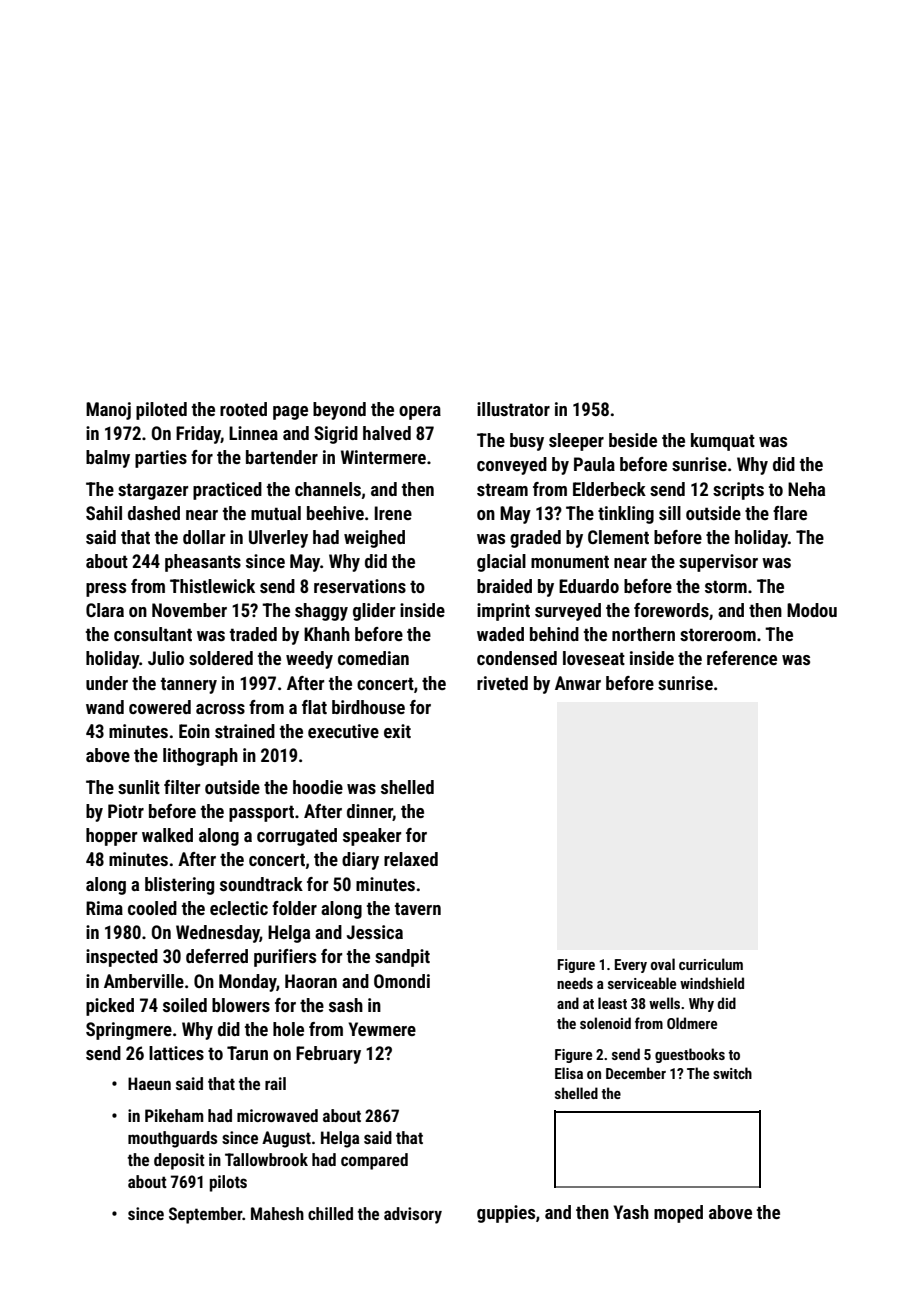 This screenshot has width=924, height=1308. What do you see at coordinates (575, 983) in the screenshot?
I see `needs` at bounding box center [575, 983].
